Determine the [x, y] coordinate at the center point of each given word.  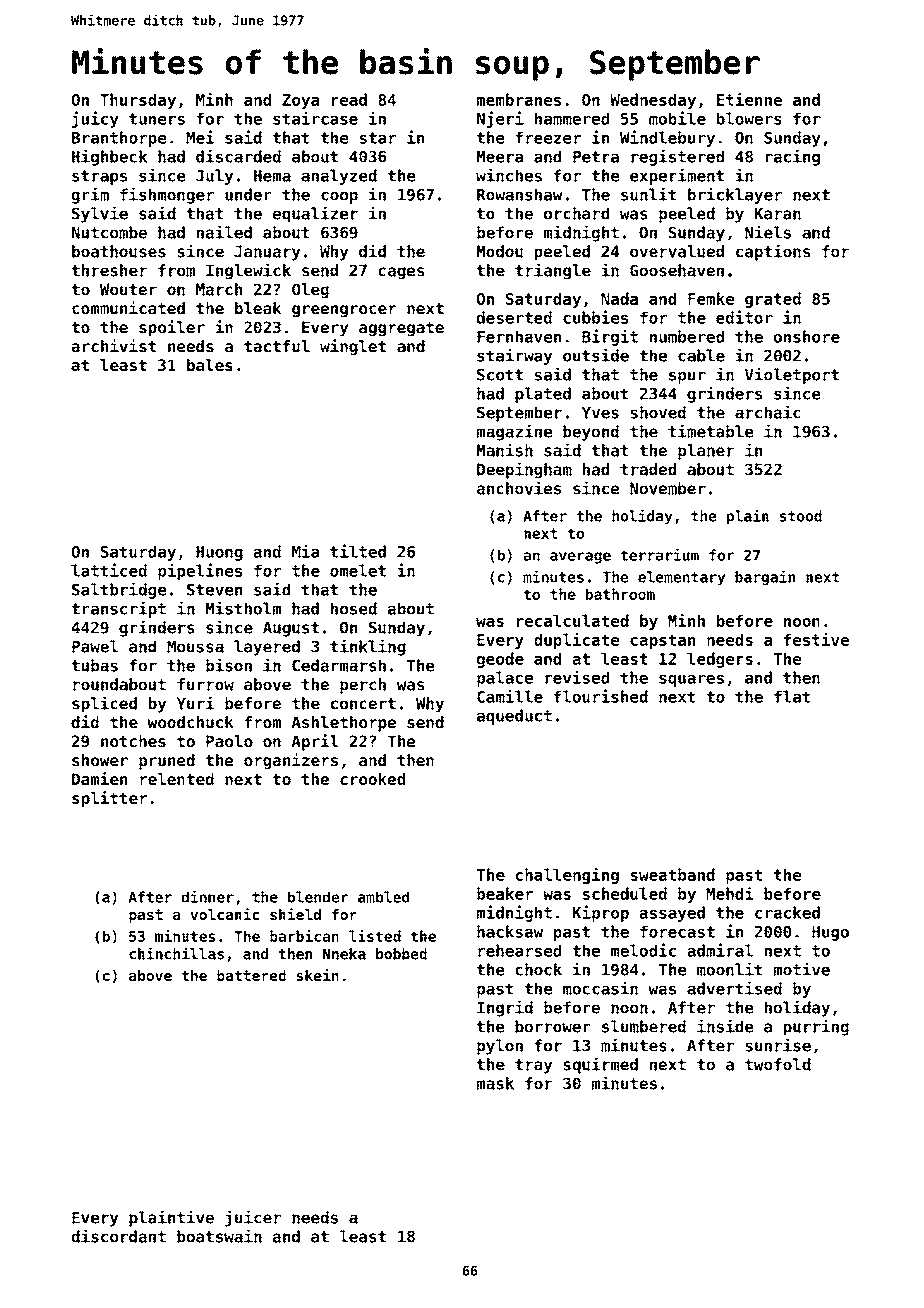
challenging [567, 876]
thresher [109, 270]
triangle [553, 271]
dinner [208, 896]
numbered [687, 336]
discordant [118, 1236]
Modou [500, 251]
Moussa [195, 647]
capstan [662, 641]
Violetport [792, 375]
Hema [272, 176]
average [580, 558]
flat [792, 696]
